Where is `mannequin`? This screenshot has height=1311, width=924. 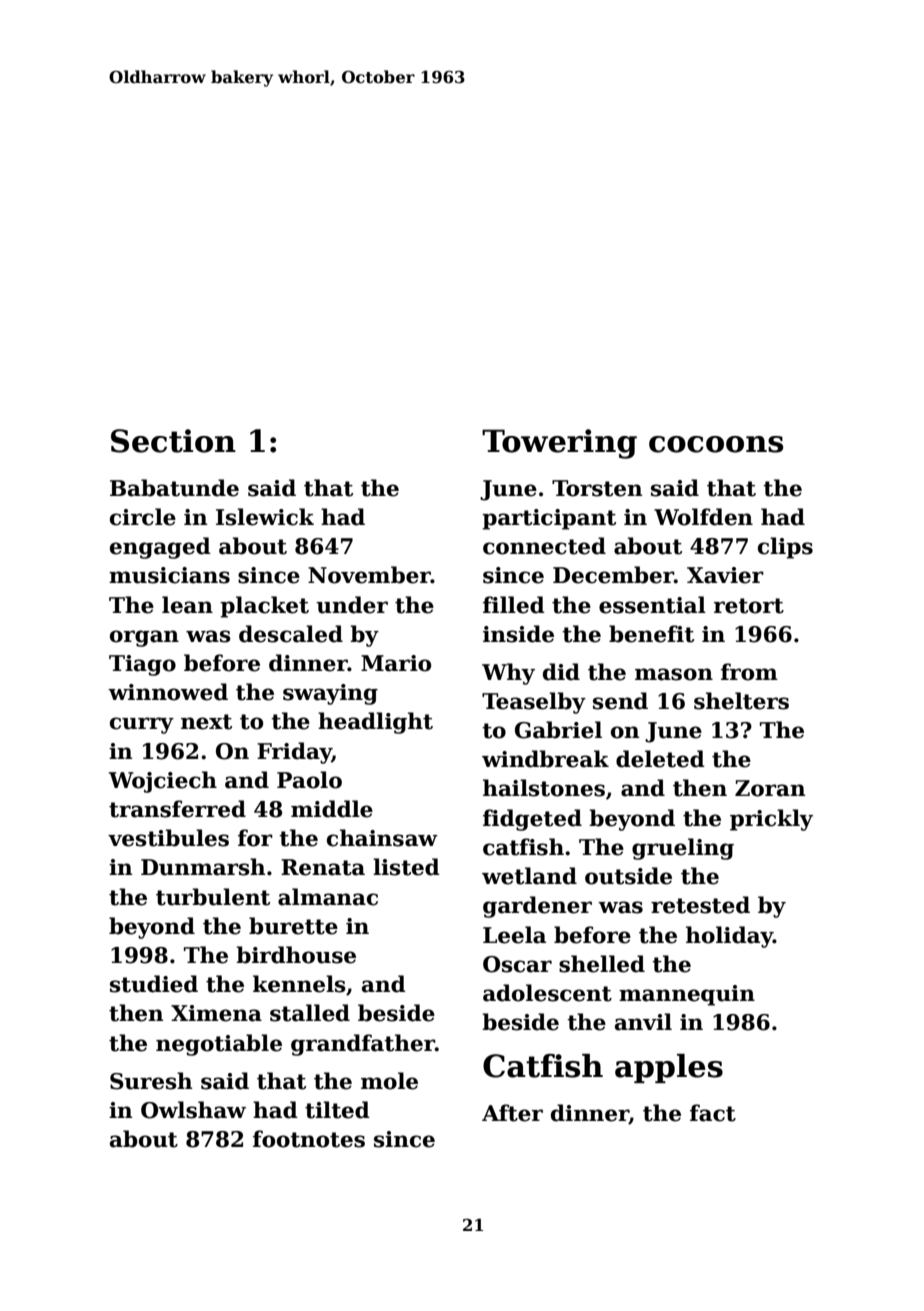
mannequin is located at coordinates (687, 995).
